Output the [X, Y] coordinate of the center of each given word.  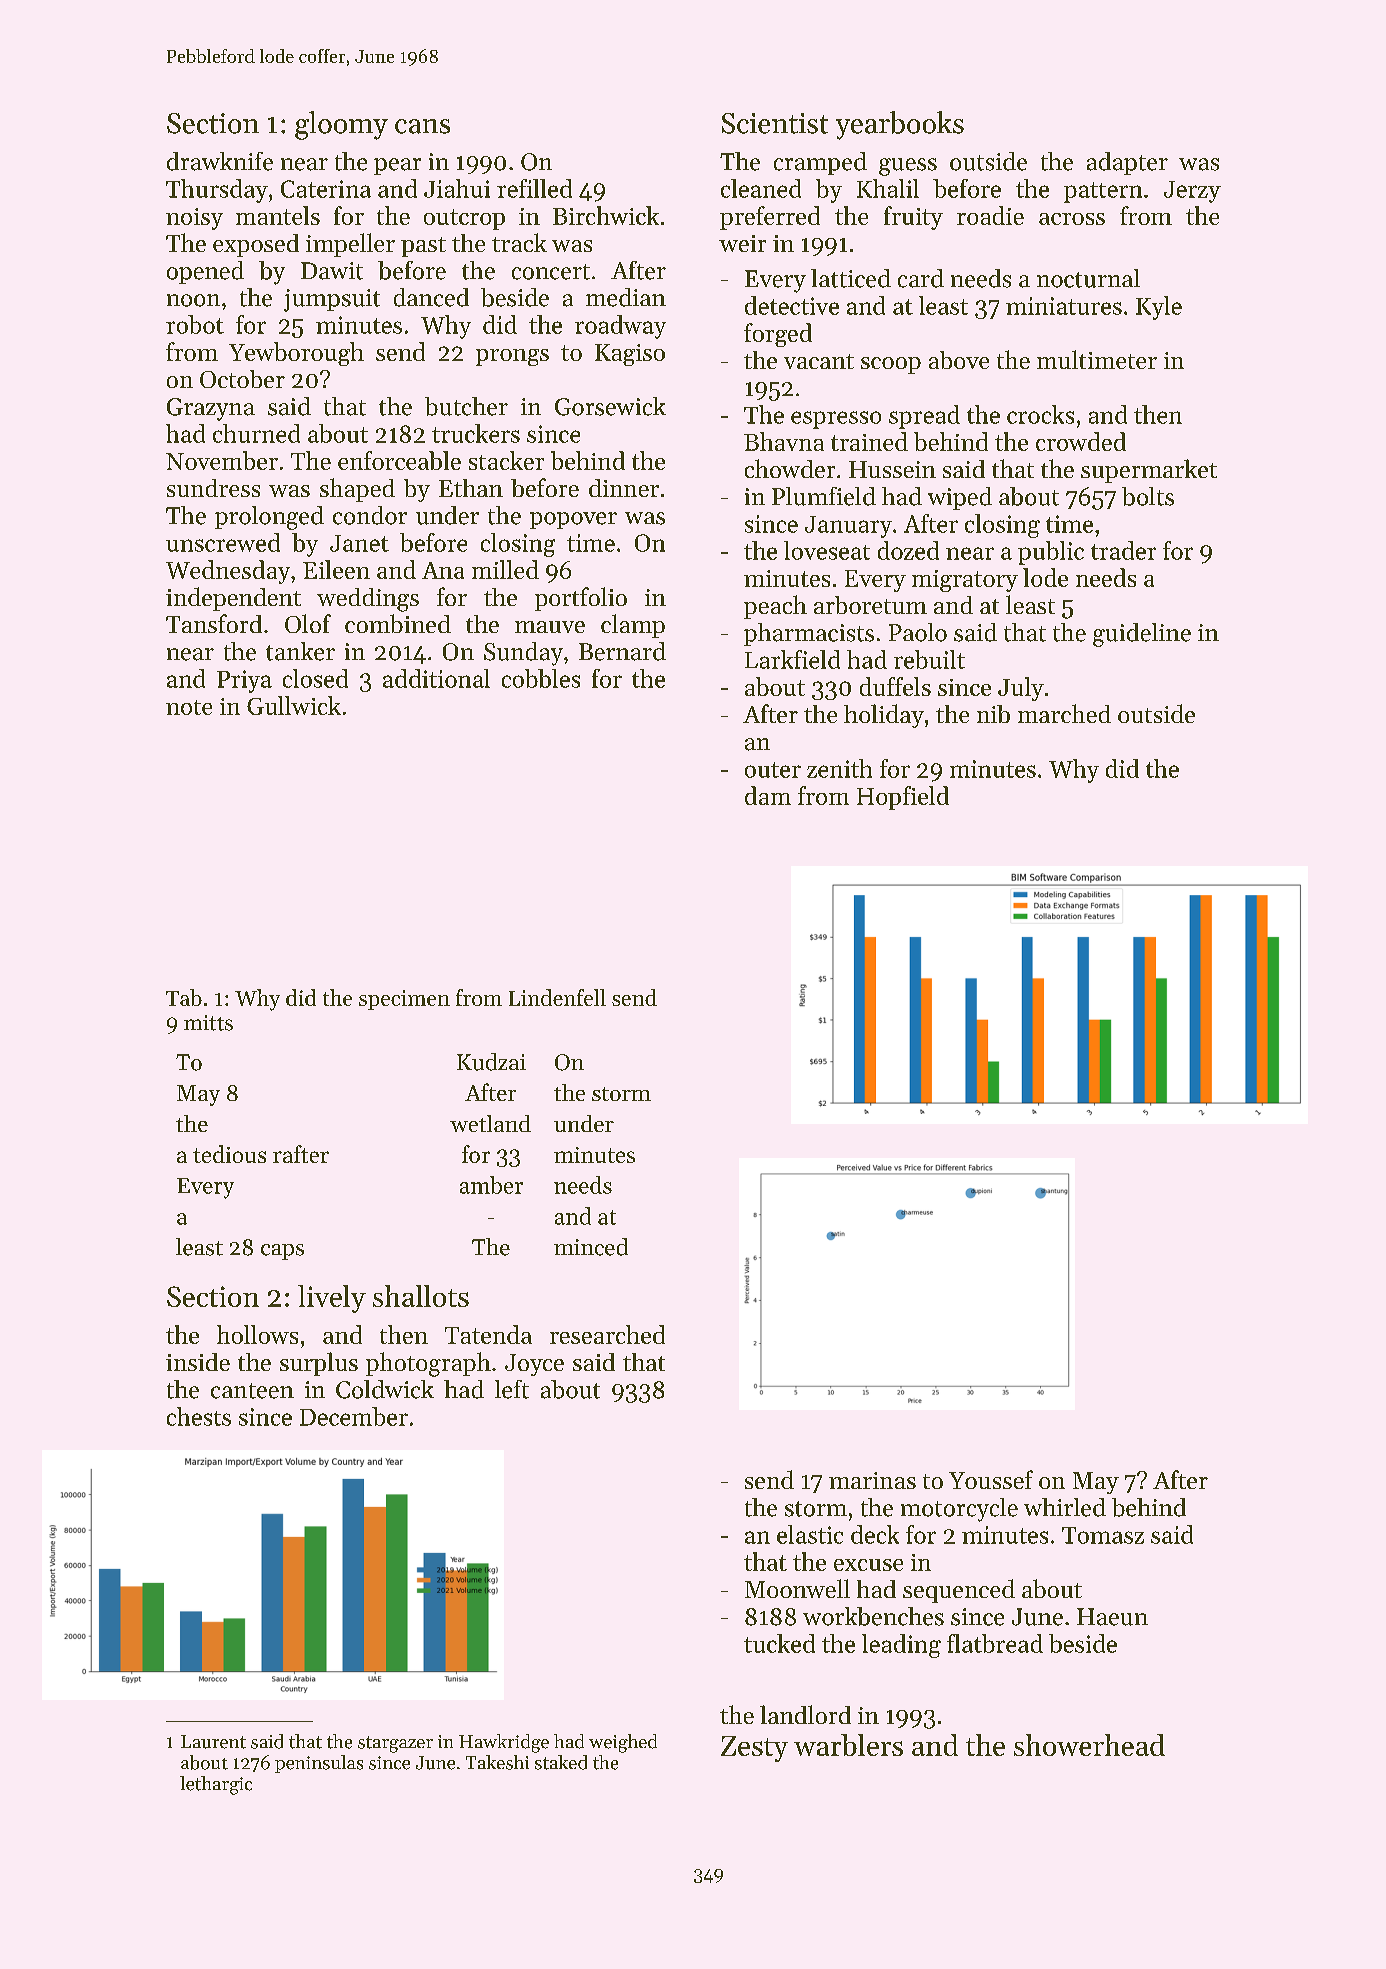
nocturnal [1088, 278]
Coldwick [385, 1389]
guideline [1142, 635]
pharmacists [809, 634]
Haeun [1112, 1617]
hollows [257, 1334]
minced [591, 1247]
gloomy [341, 125]
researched [607, 1334]
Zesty [754, 1749]
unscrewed [223, 542]
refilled [534, 188]
